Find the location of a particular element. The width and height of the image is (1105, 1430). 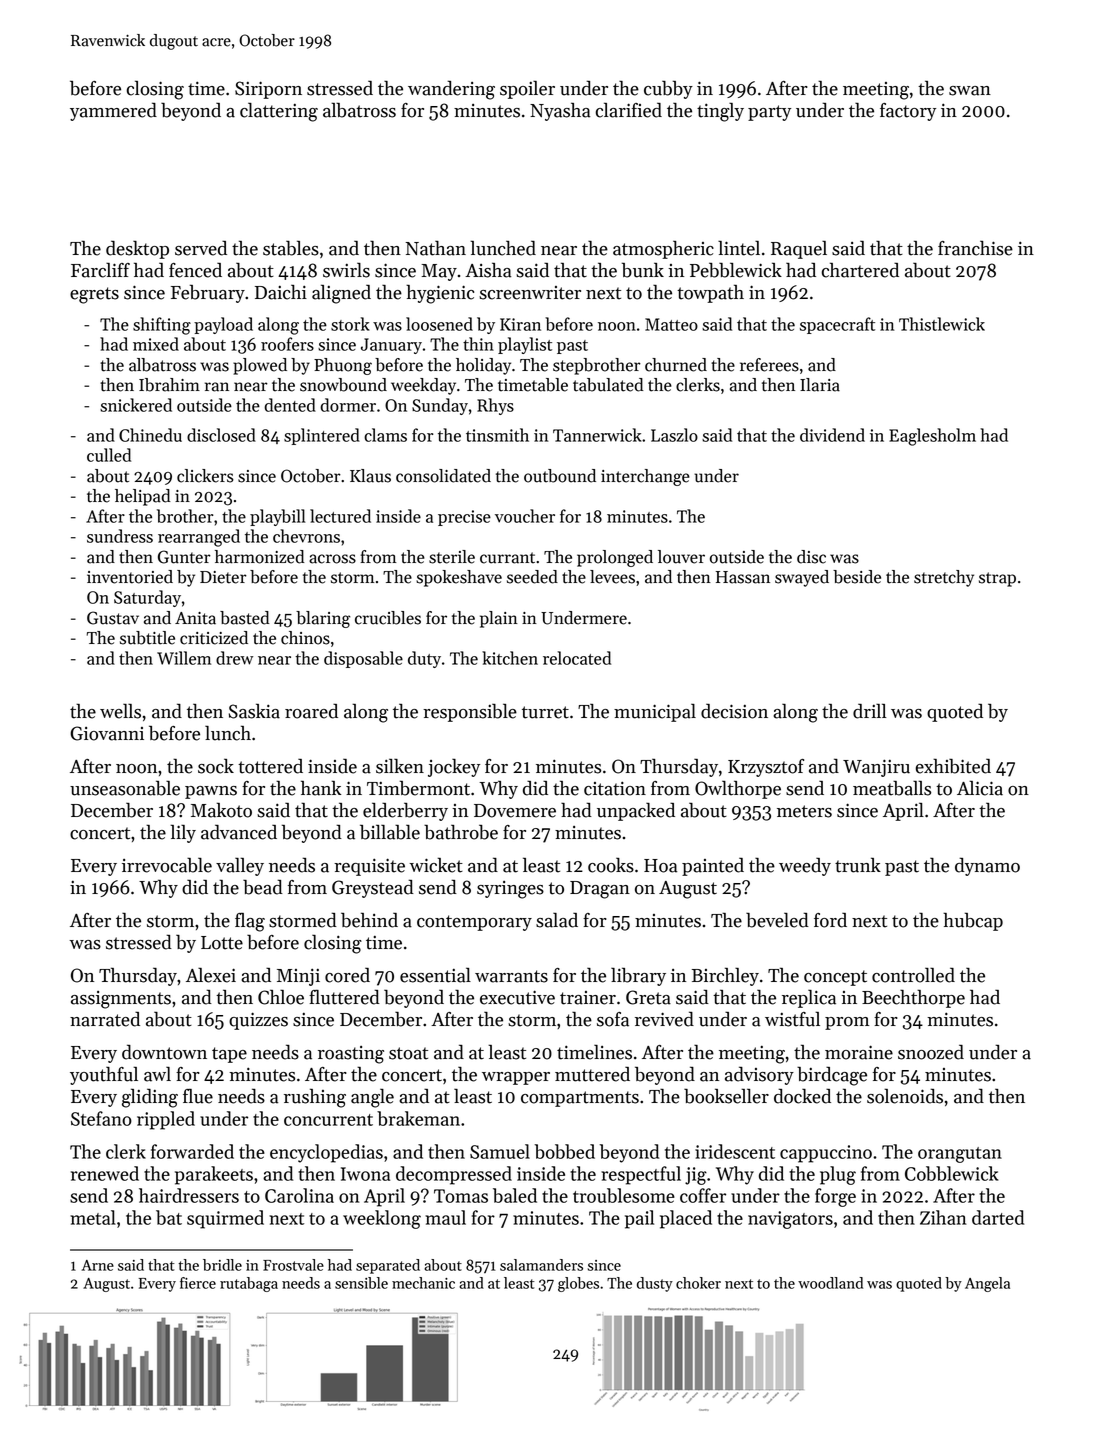

Nyasha is located at coordinates (560, 111).
